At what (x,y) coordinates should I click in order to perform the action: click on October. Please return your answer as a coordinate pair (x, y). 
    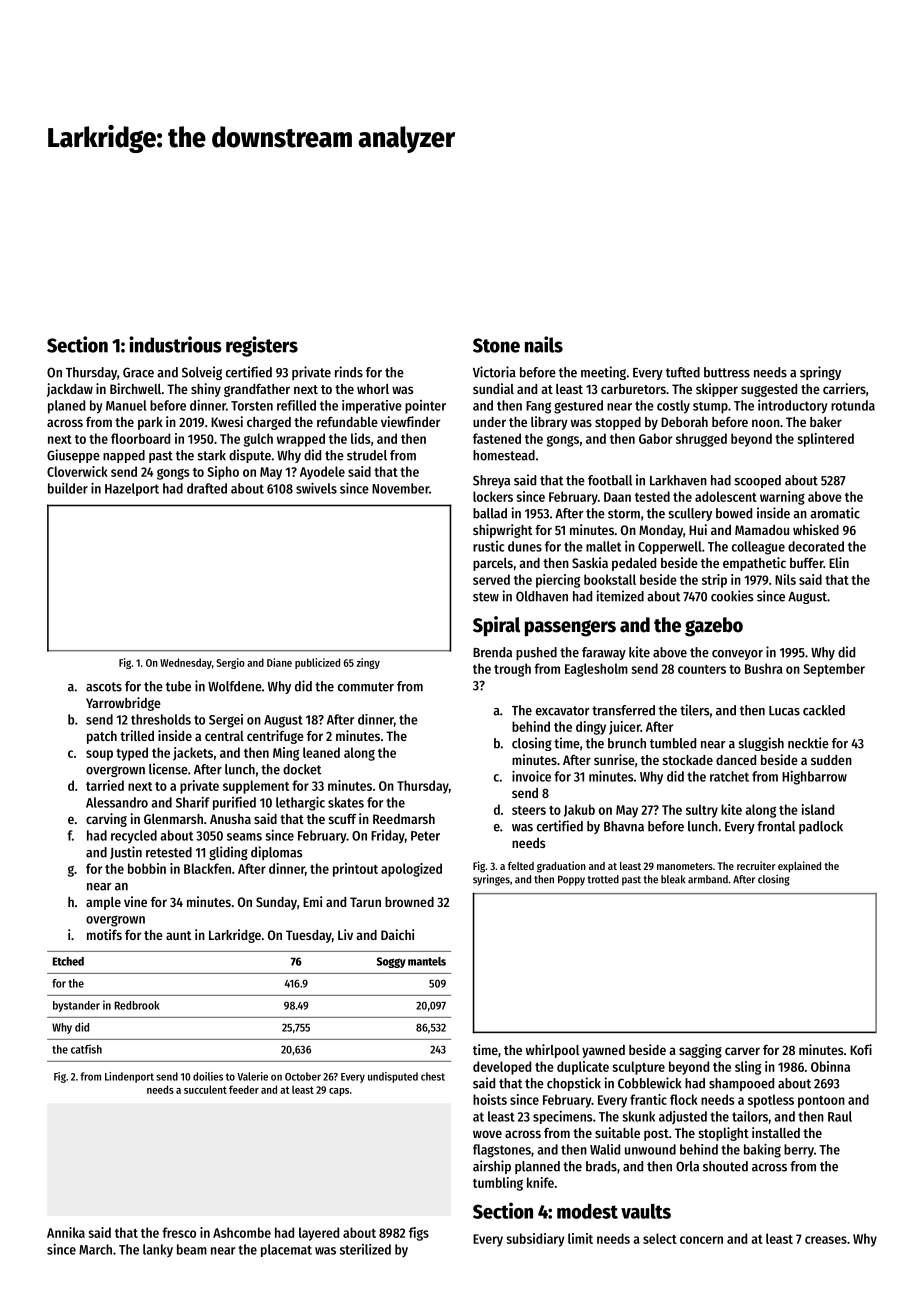
    Looking at the image, I should click on (303, 1076).
